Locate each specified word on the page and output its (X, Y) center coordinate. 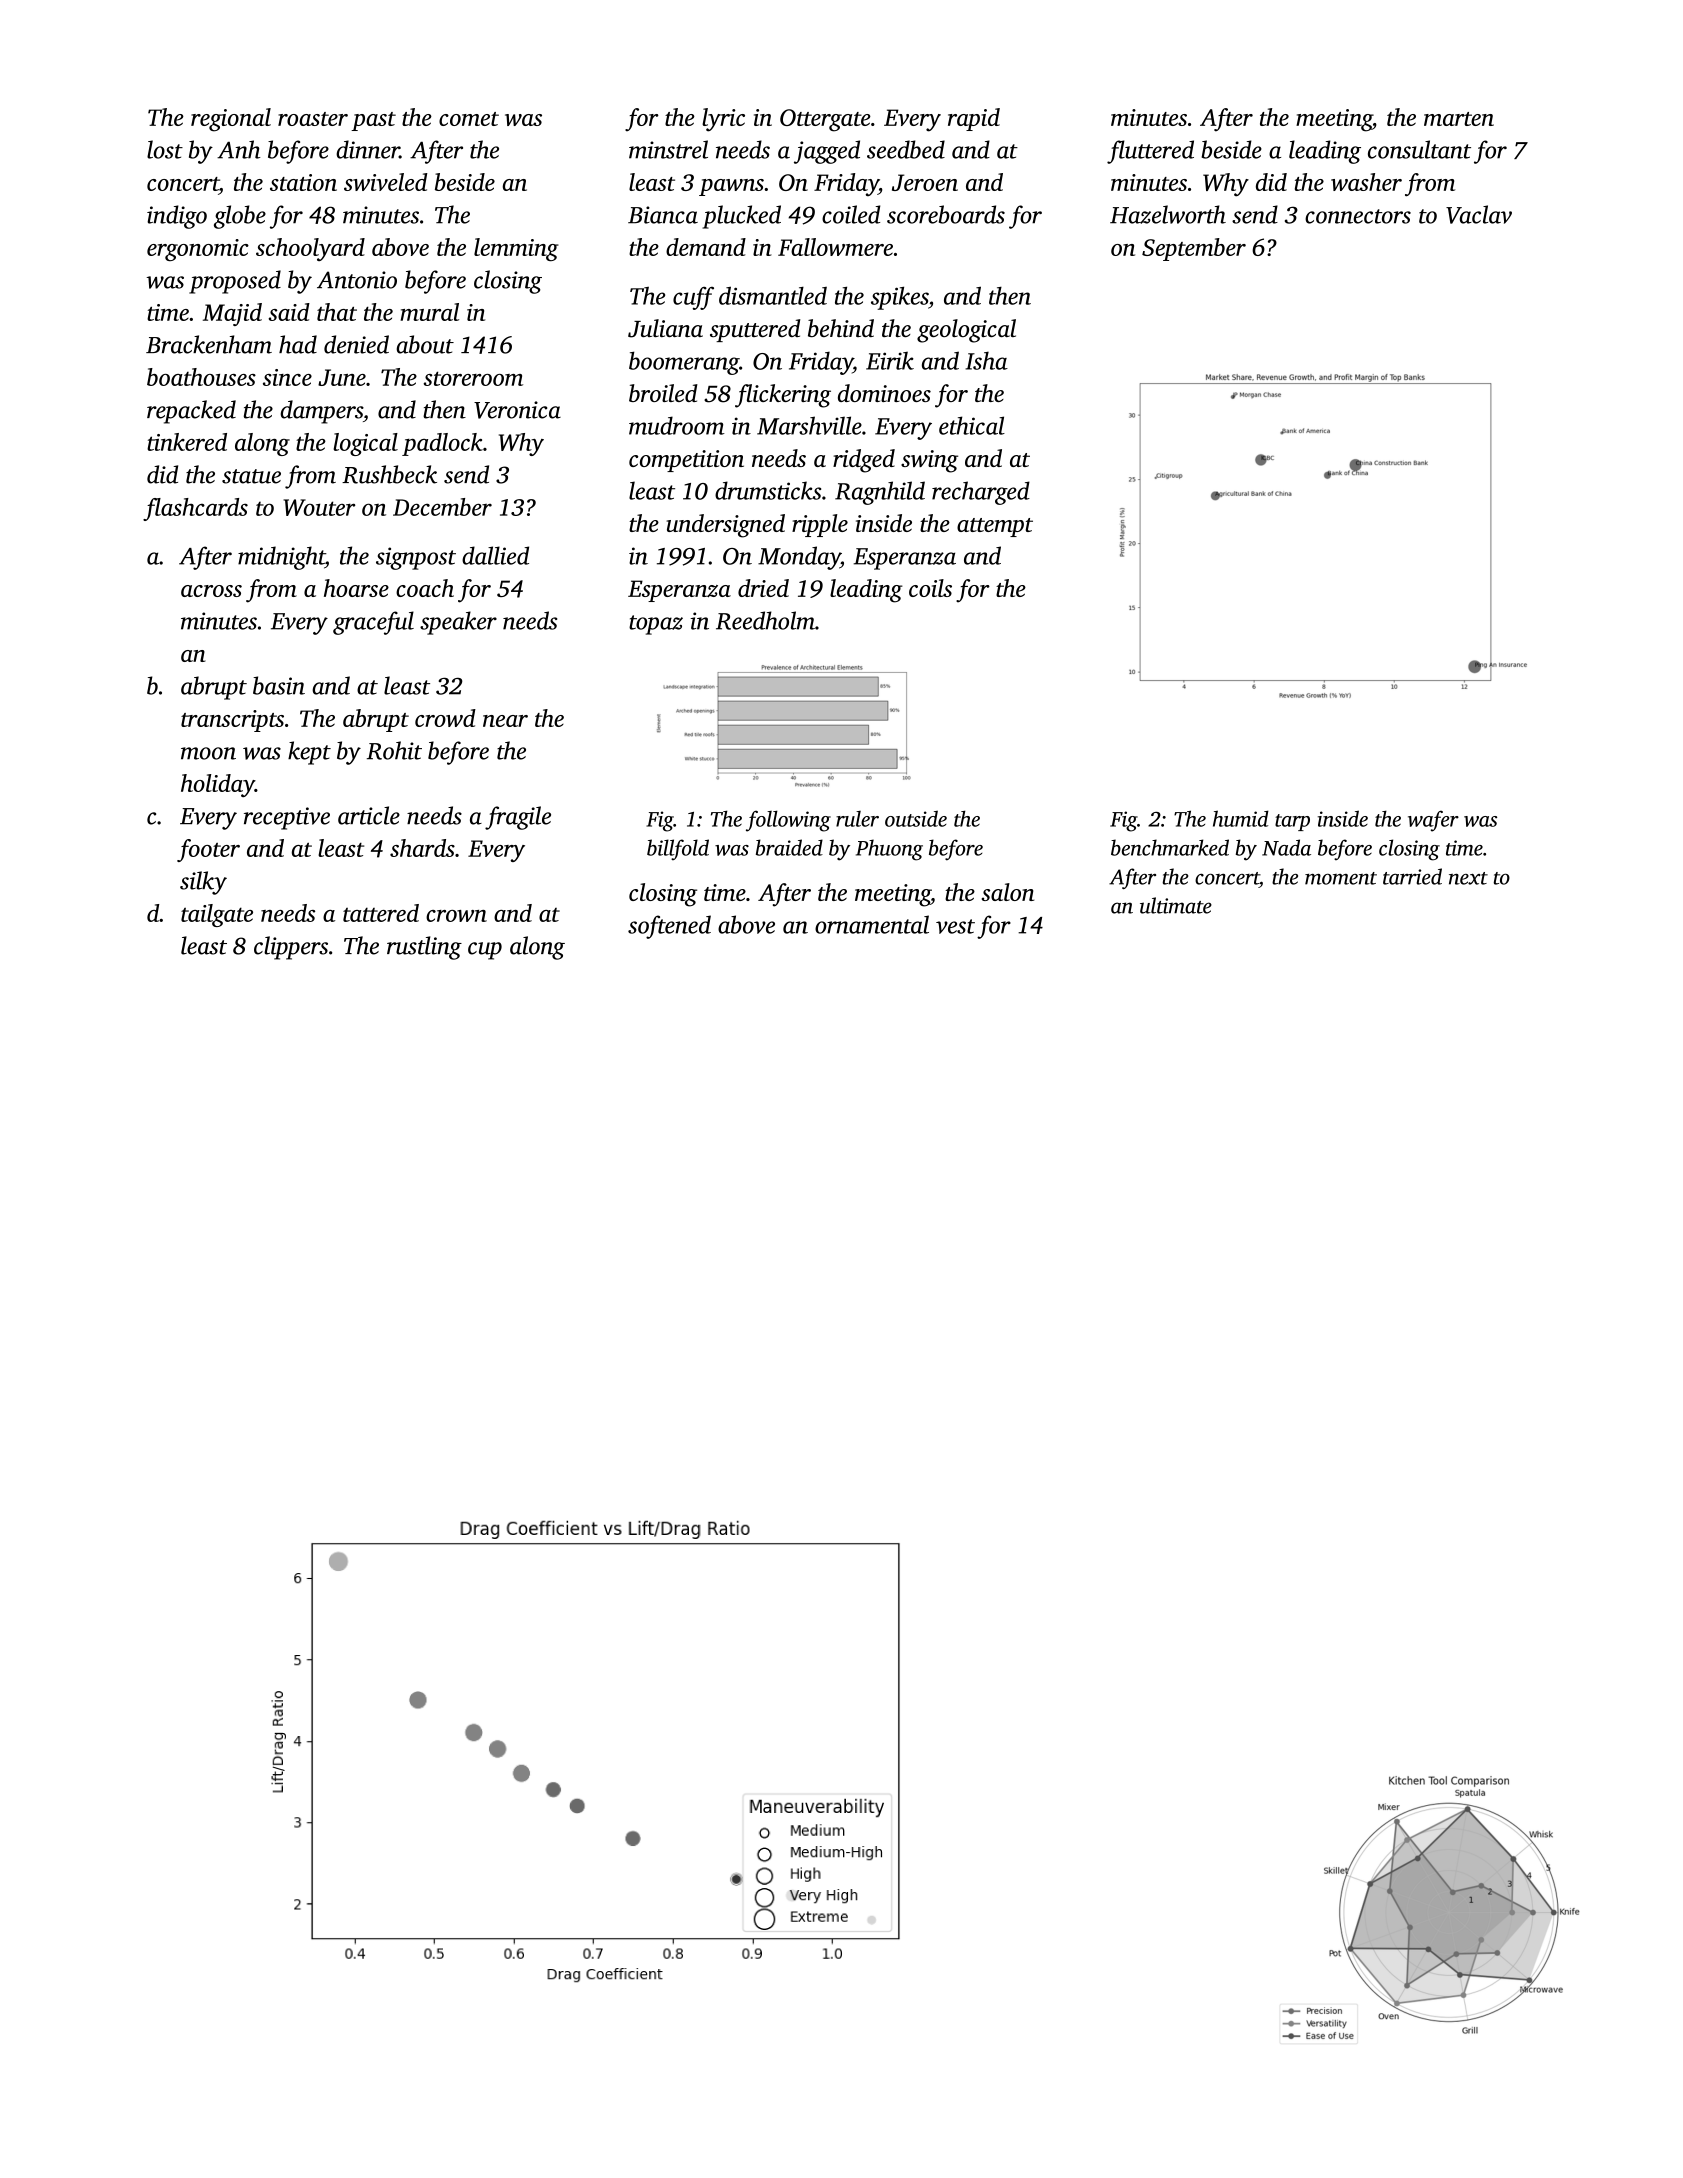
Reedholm (765, 620)
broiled (663, 393)
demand (706, 247)
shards (422, 848)
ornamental (872, 924)
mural (429, 312)
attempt (995, 527)
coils (930, 588)
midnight (281, 558)
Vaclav (1479, 214)
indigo (177, 217)
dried (763, 588)
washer (1366, 182)
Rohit (394, 750)
